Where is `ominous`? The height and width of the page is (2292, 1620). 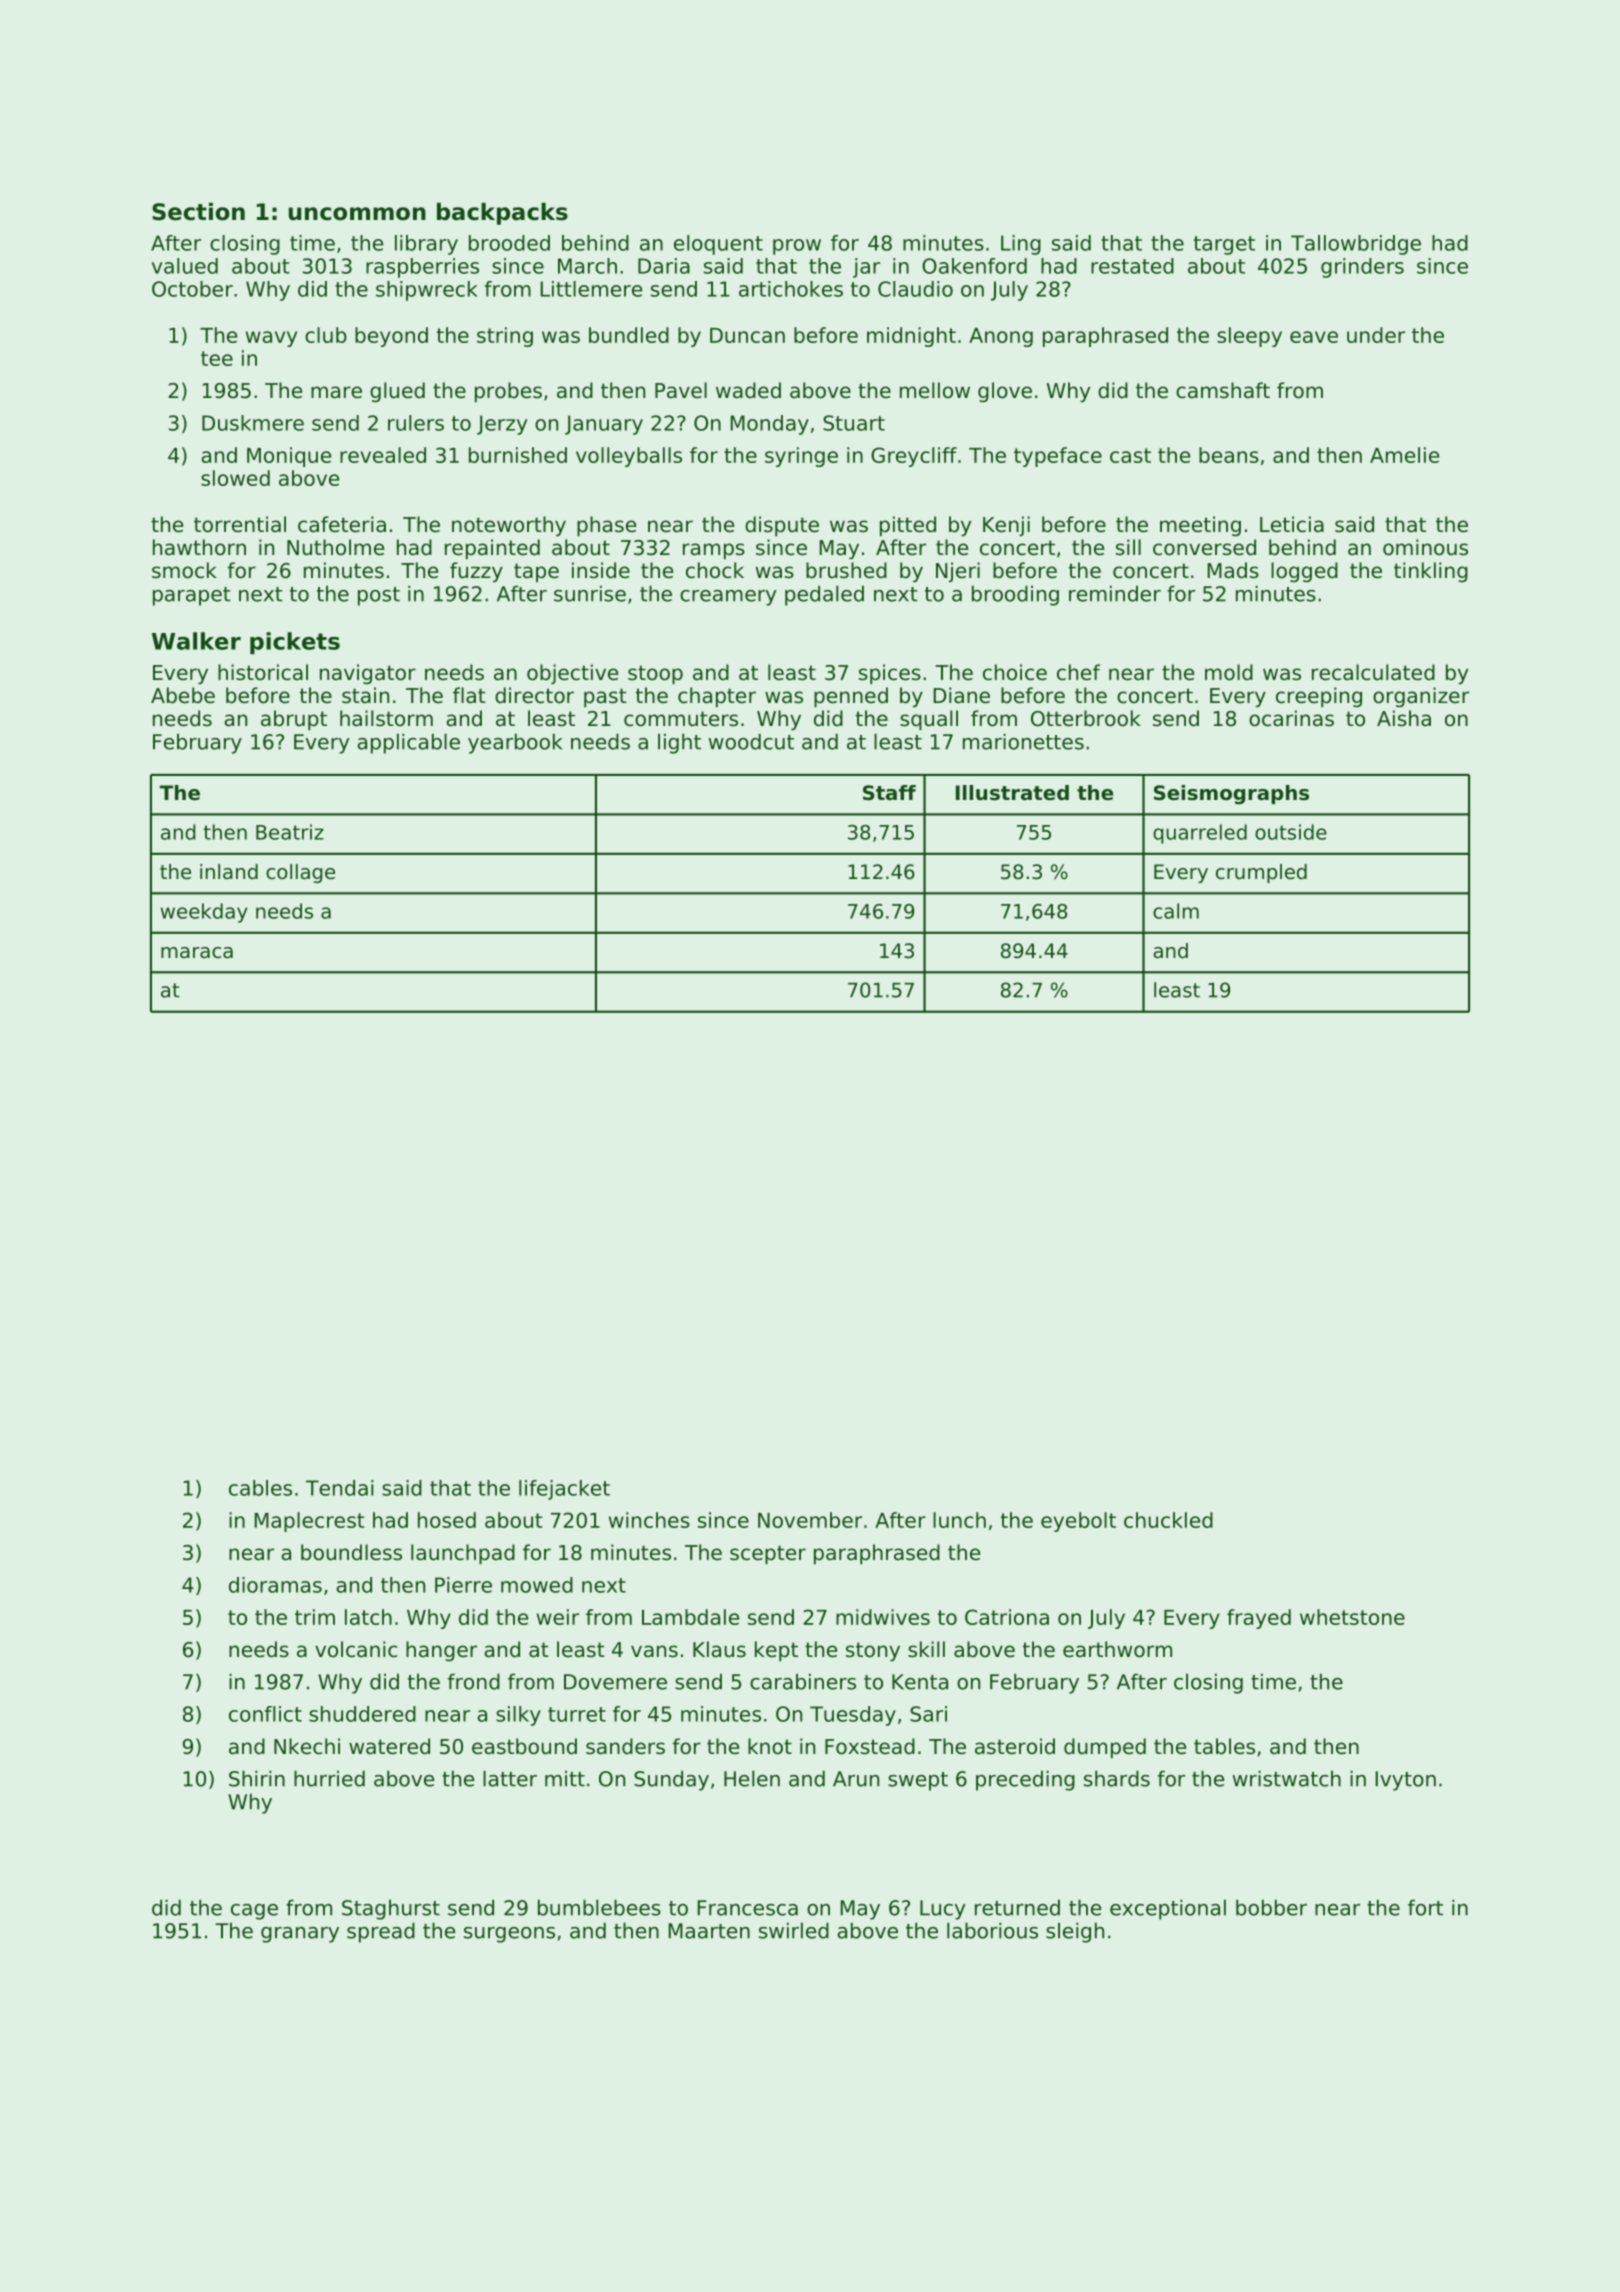
ominous is located at coordinates (1425, 547).
